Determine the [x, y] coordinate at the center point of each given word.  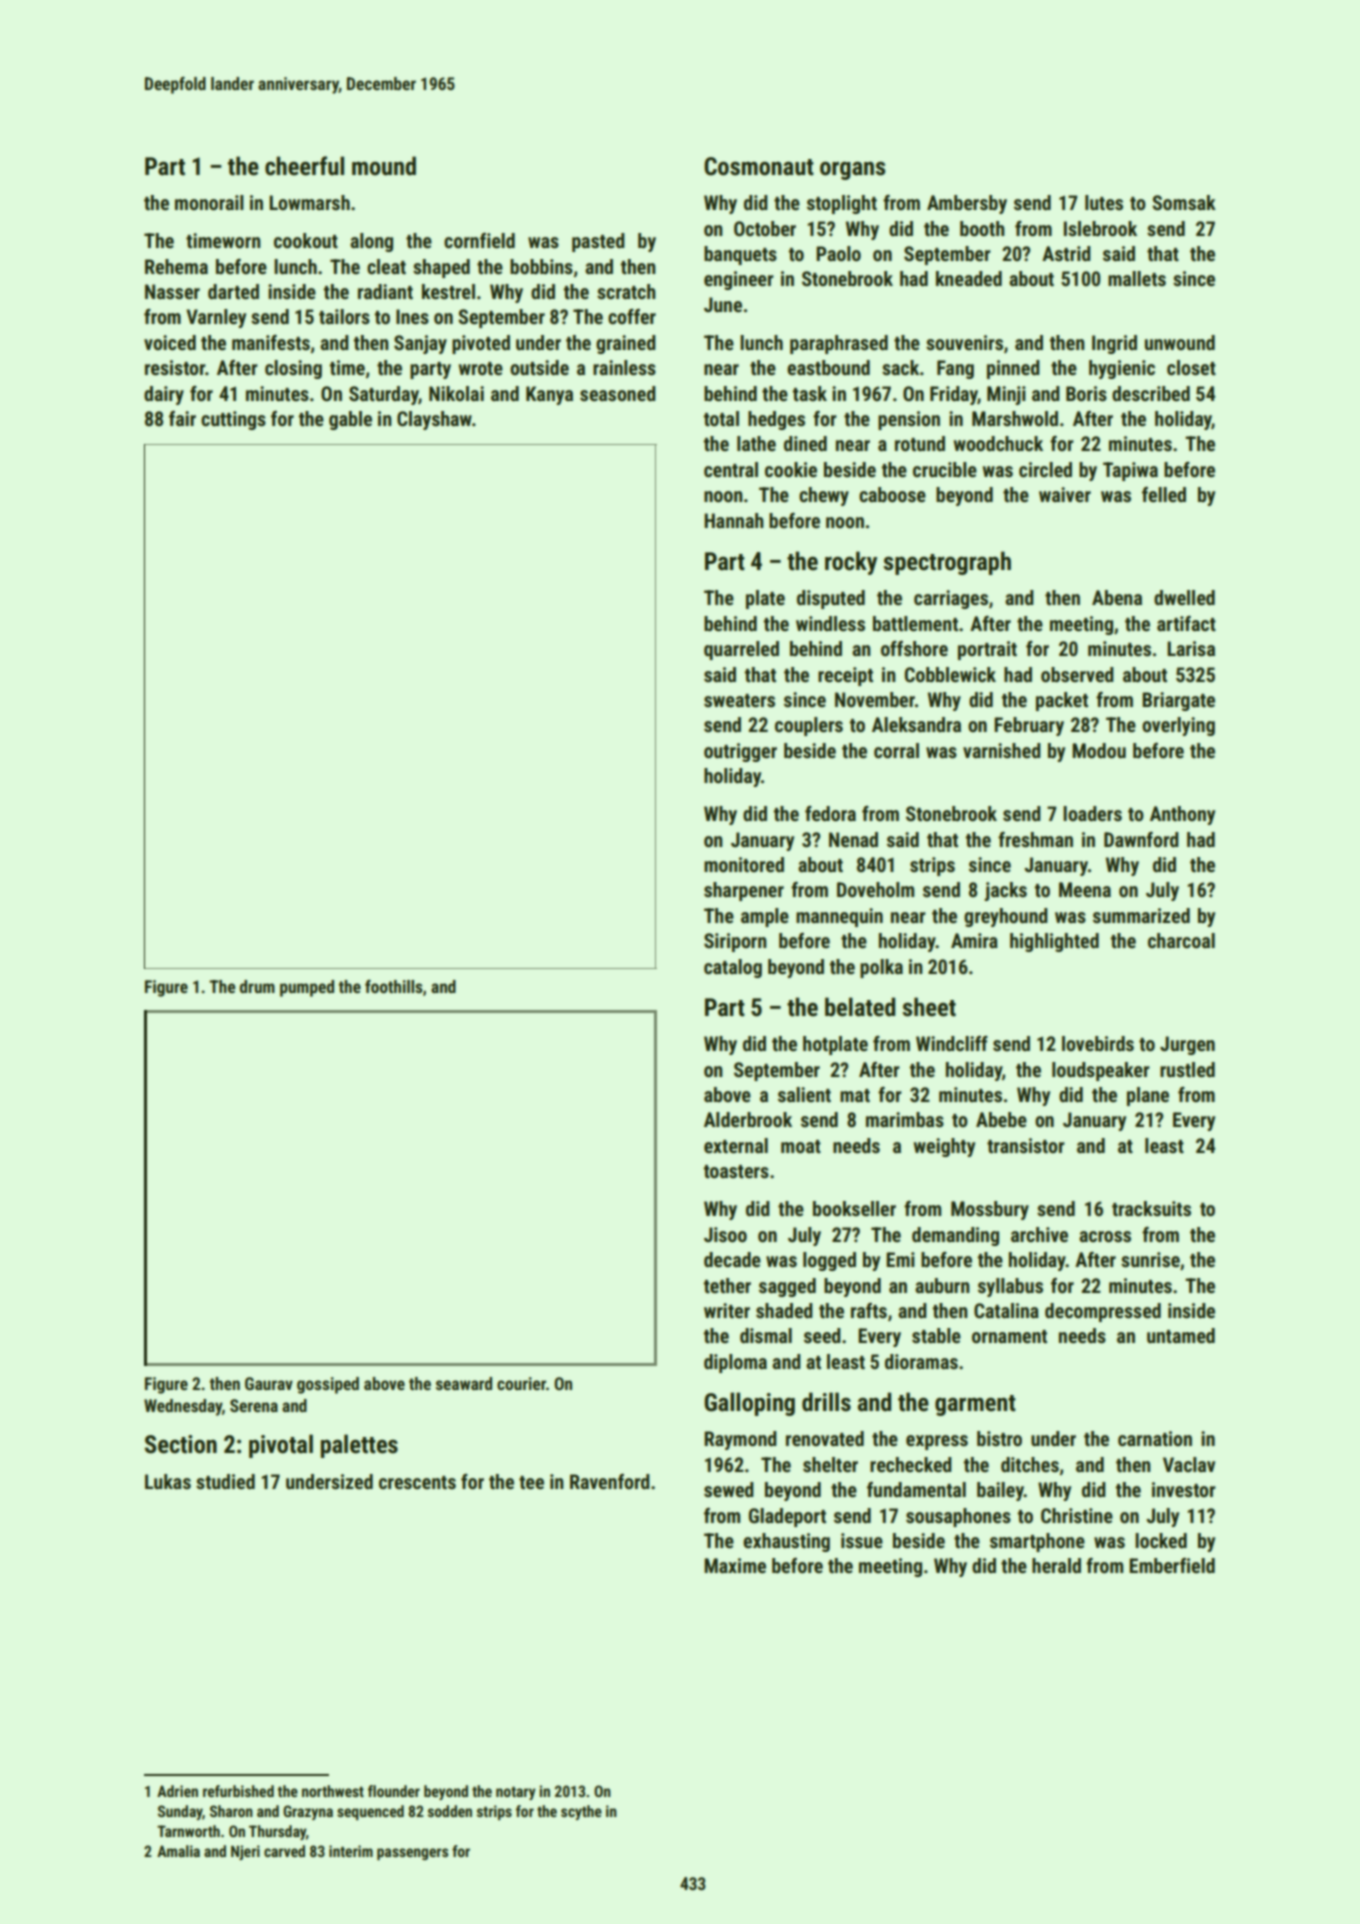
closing [293, 369]
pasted [598, 242]
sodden [450, 1811]
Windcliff [952, 1043]
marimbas [905, 1119]
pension [909, 420]
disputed [831, 599]
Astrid [1066, 253]
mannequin [839, 917]
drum [257, 986]
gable [350, 420]
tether [727, 1285]
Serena [254, 1405]
